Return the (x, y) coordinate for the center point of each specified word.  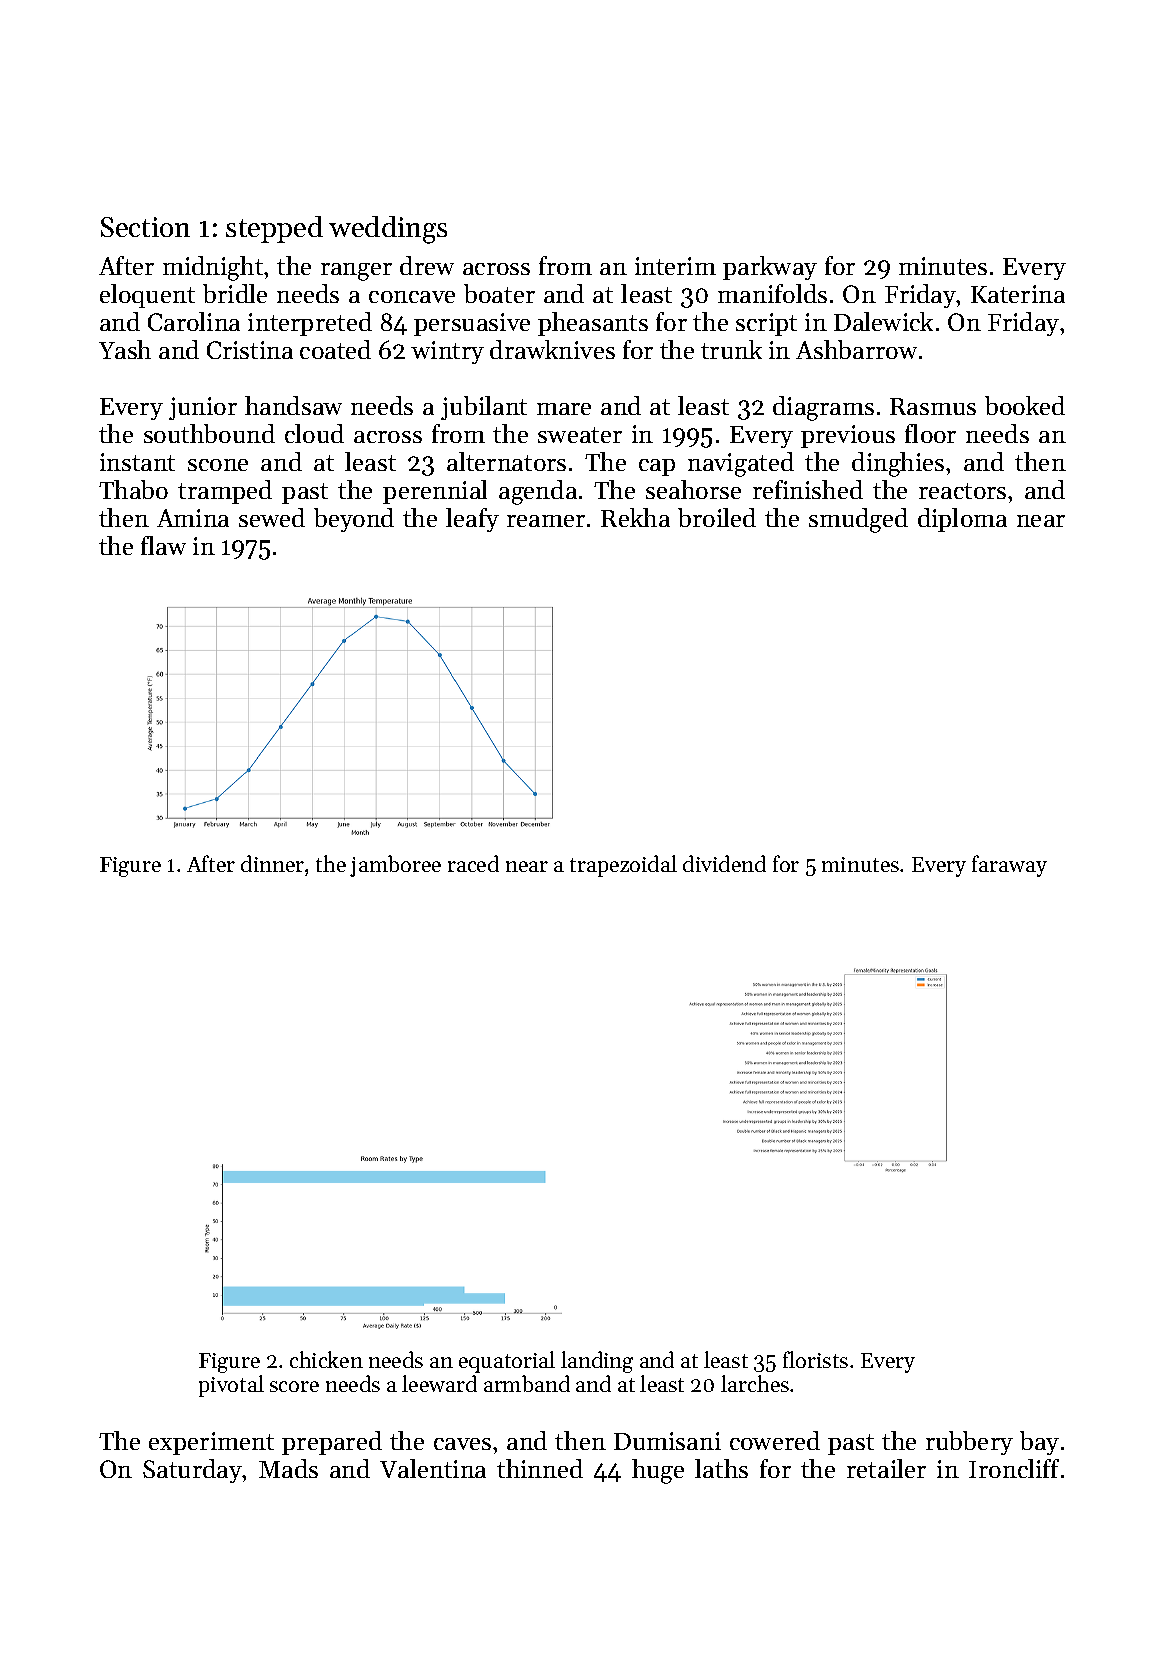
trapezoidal (623, 866)
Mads (288, 1468)
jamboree (395, 866)
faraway (1009, 866)
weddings (388, 230)
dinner (272, 863)
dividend (724, 863)
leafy (472, 520)
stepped (274, 229)
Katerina (1018, 294)
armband (527, 1383)
